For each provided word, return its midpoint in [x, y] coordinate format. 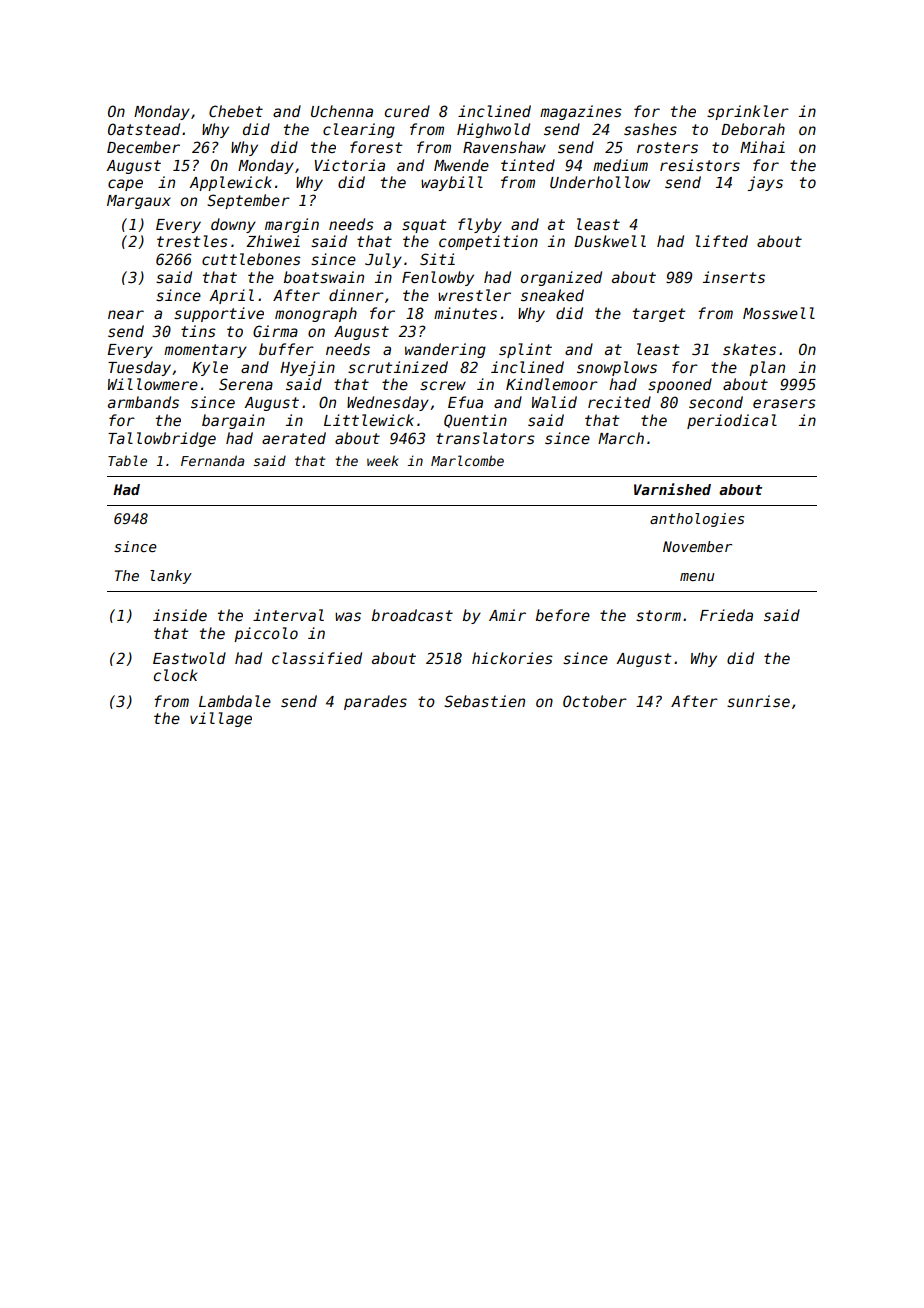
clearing [359, 130]
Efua [465, 402]
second [716, 402]
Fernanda [212, 460]
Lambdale [235, 701]
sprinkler [748, 112]
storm [658, 615]
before [563, 615]
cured [407, 111]
